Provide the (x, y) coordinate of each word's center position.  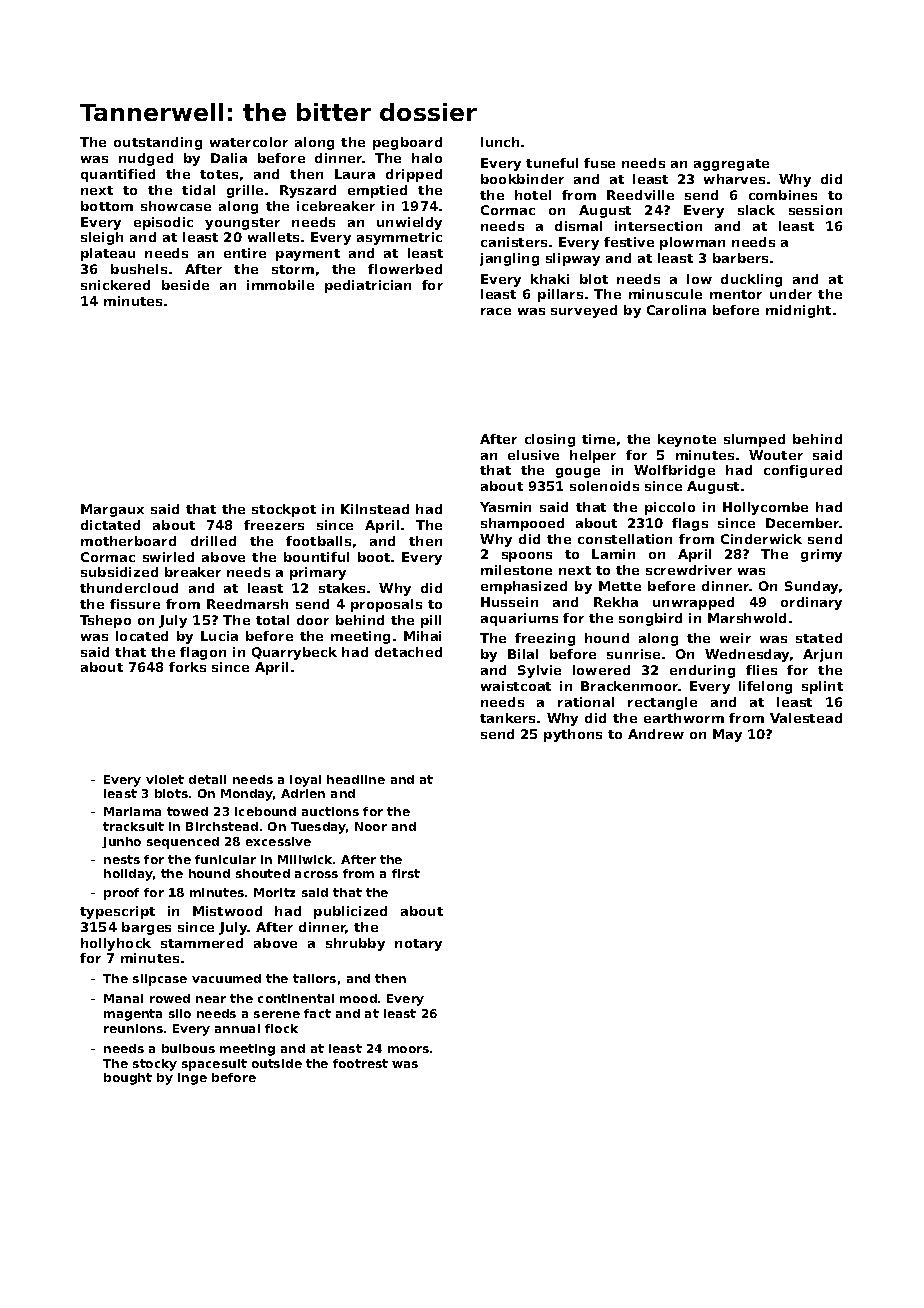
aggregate (731, 165)
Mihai (422, 636)
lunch (500, 142)
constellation (625, 539)
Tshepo (105, 621)
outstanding (158, 143)
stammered (202, 943)
